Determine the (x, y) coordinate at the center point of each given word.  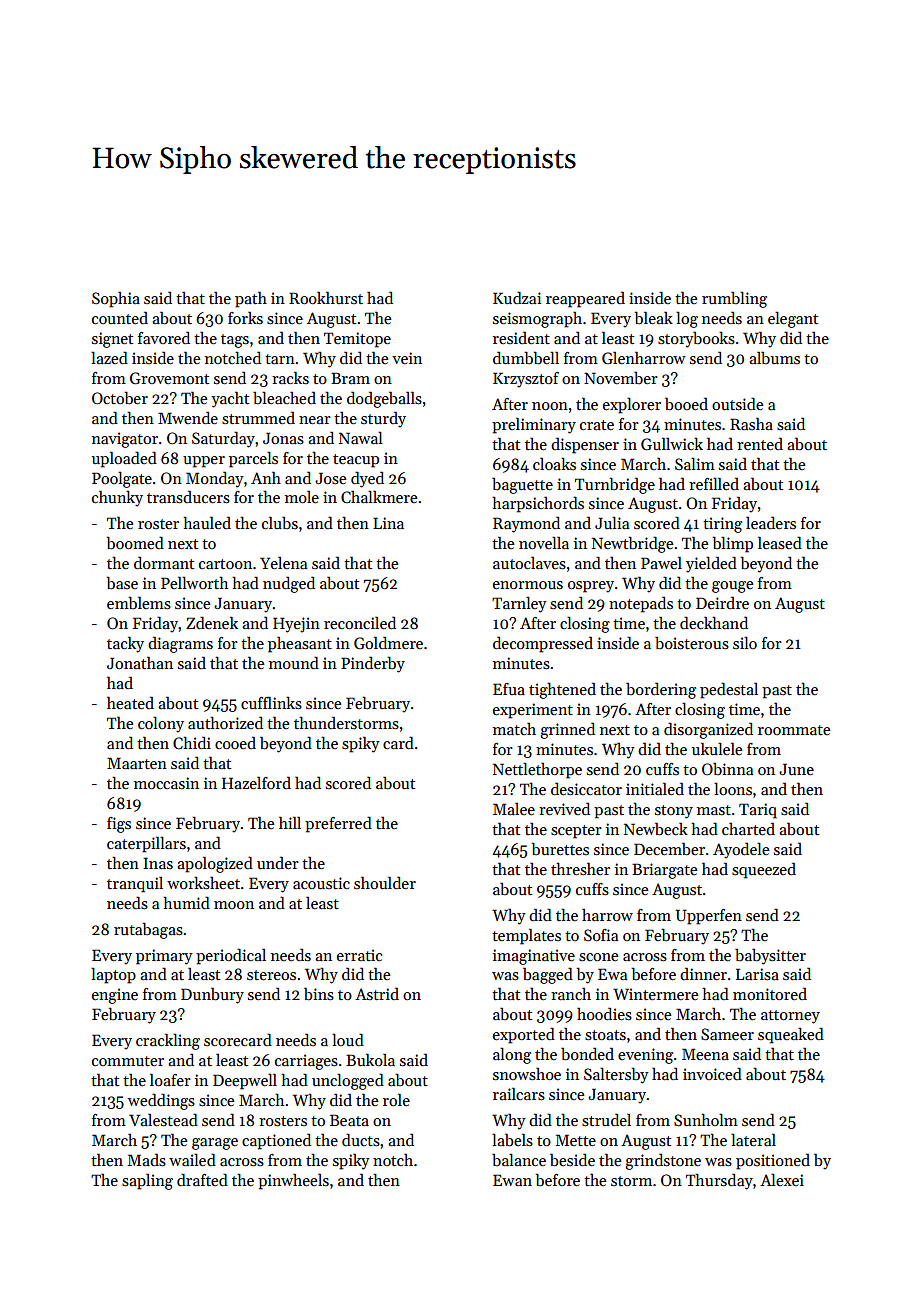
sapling (147, 1181)
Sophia (116, 299)
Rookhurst (326, 297)
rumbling (734, 299)
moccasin (166, 783)
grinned (567, 730)
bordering (661, 690)
